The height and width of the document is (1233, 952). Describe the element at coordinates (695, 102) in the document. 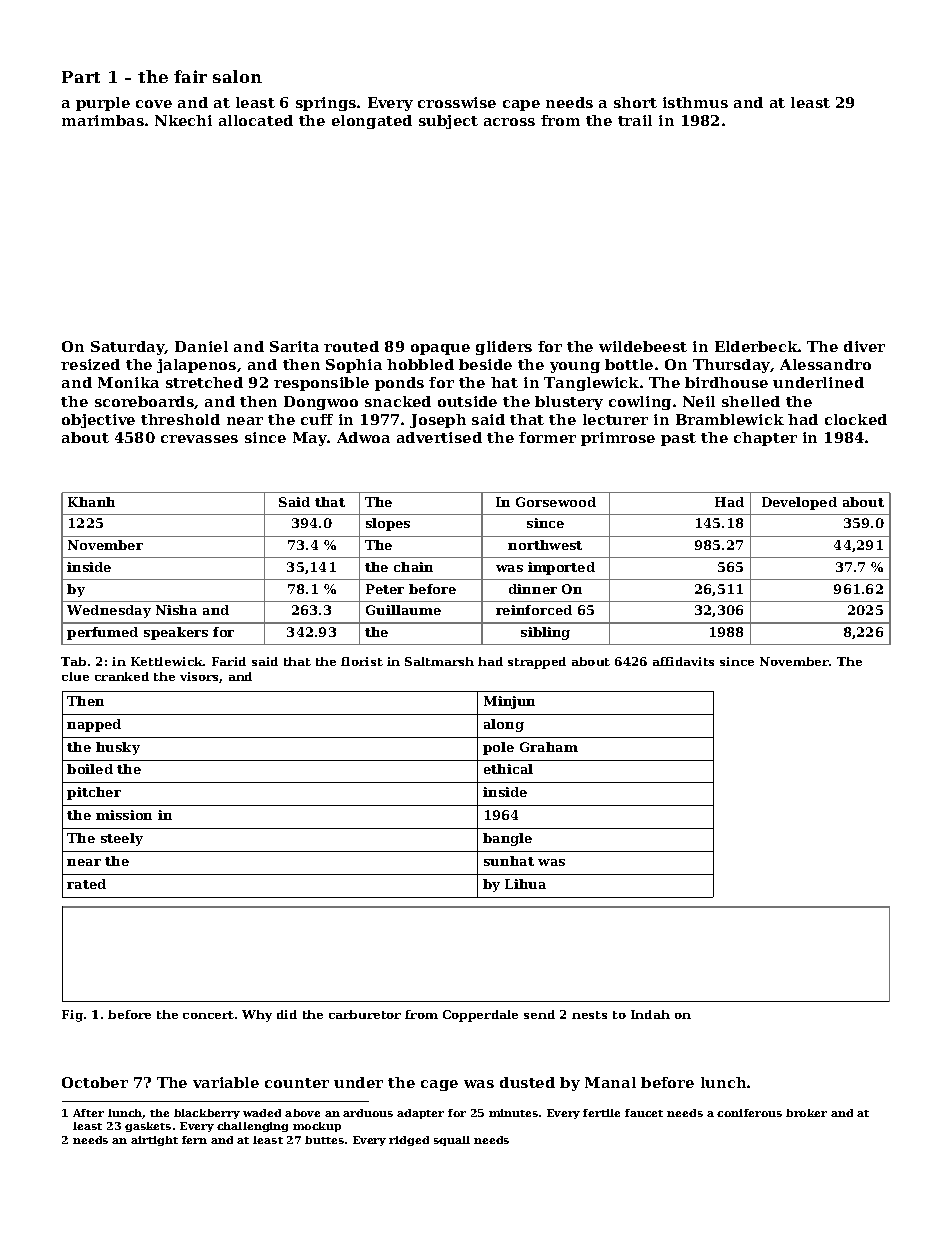

I see `isthmus` at that location.
